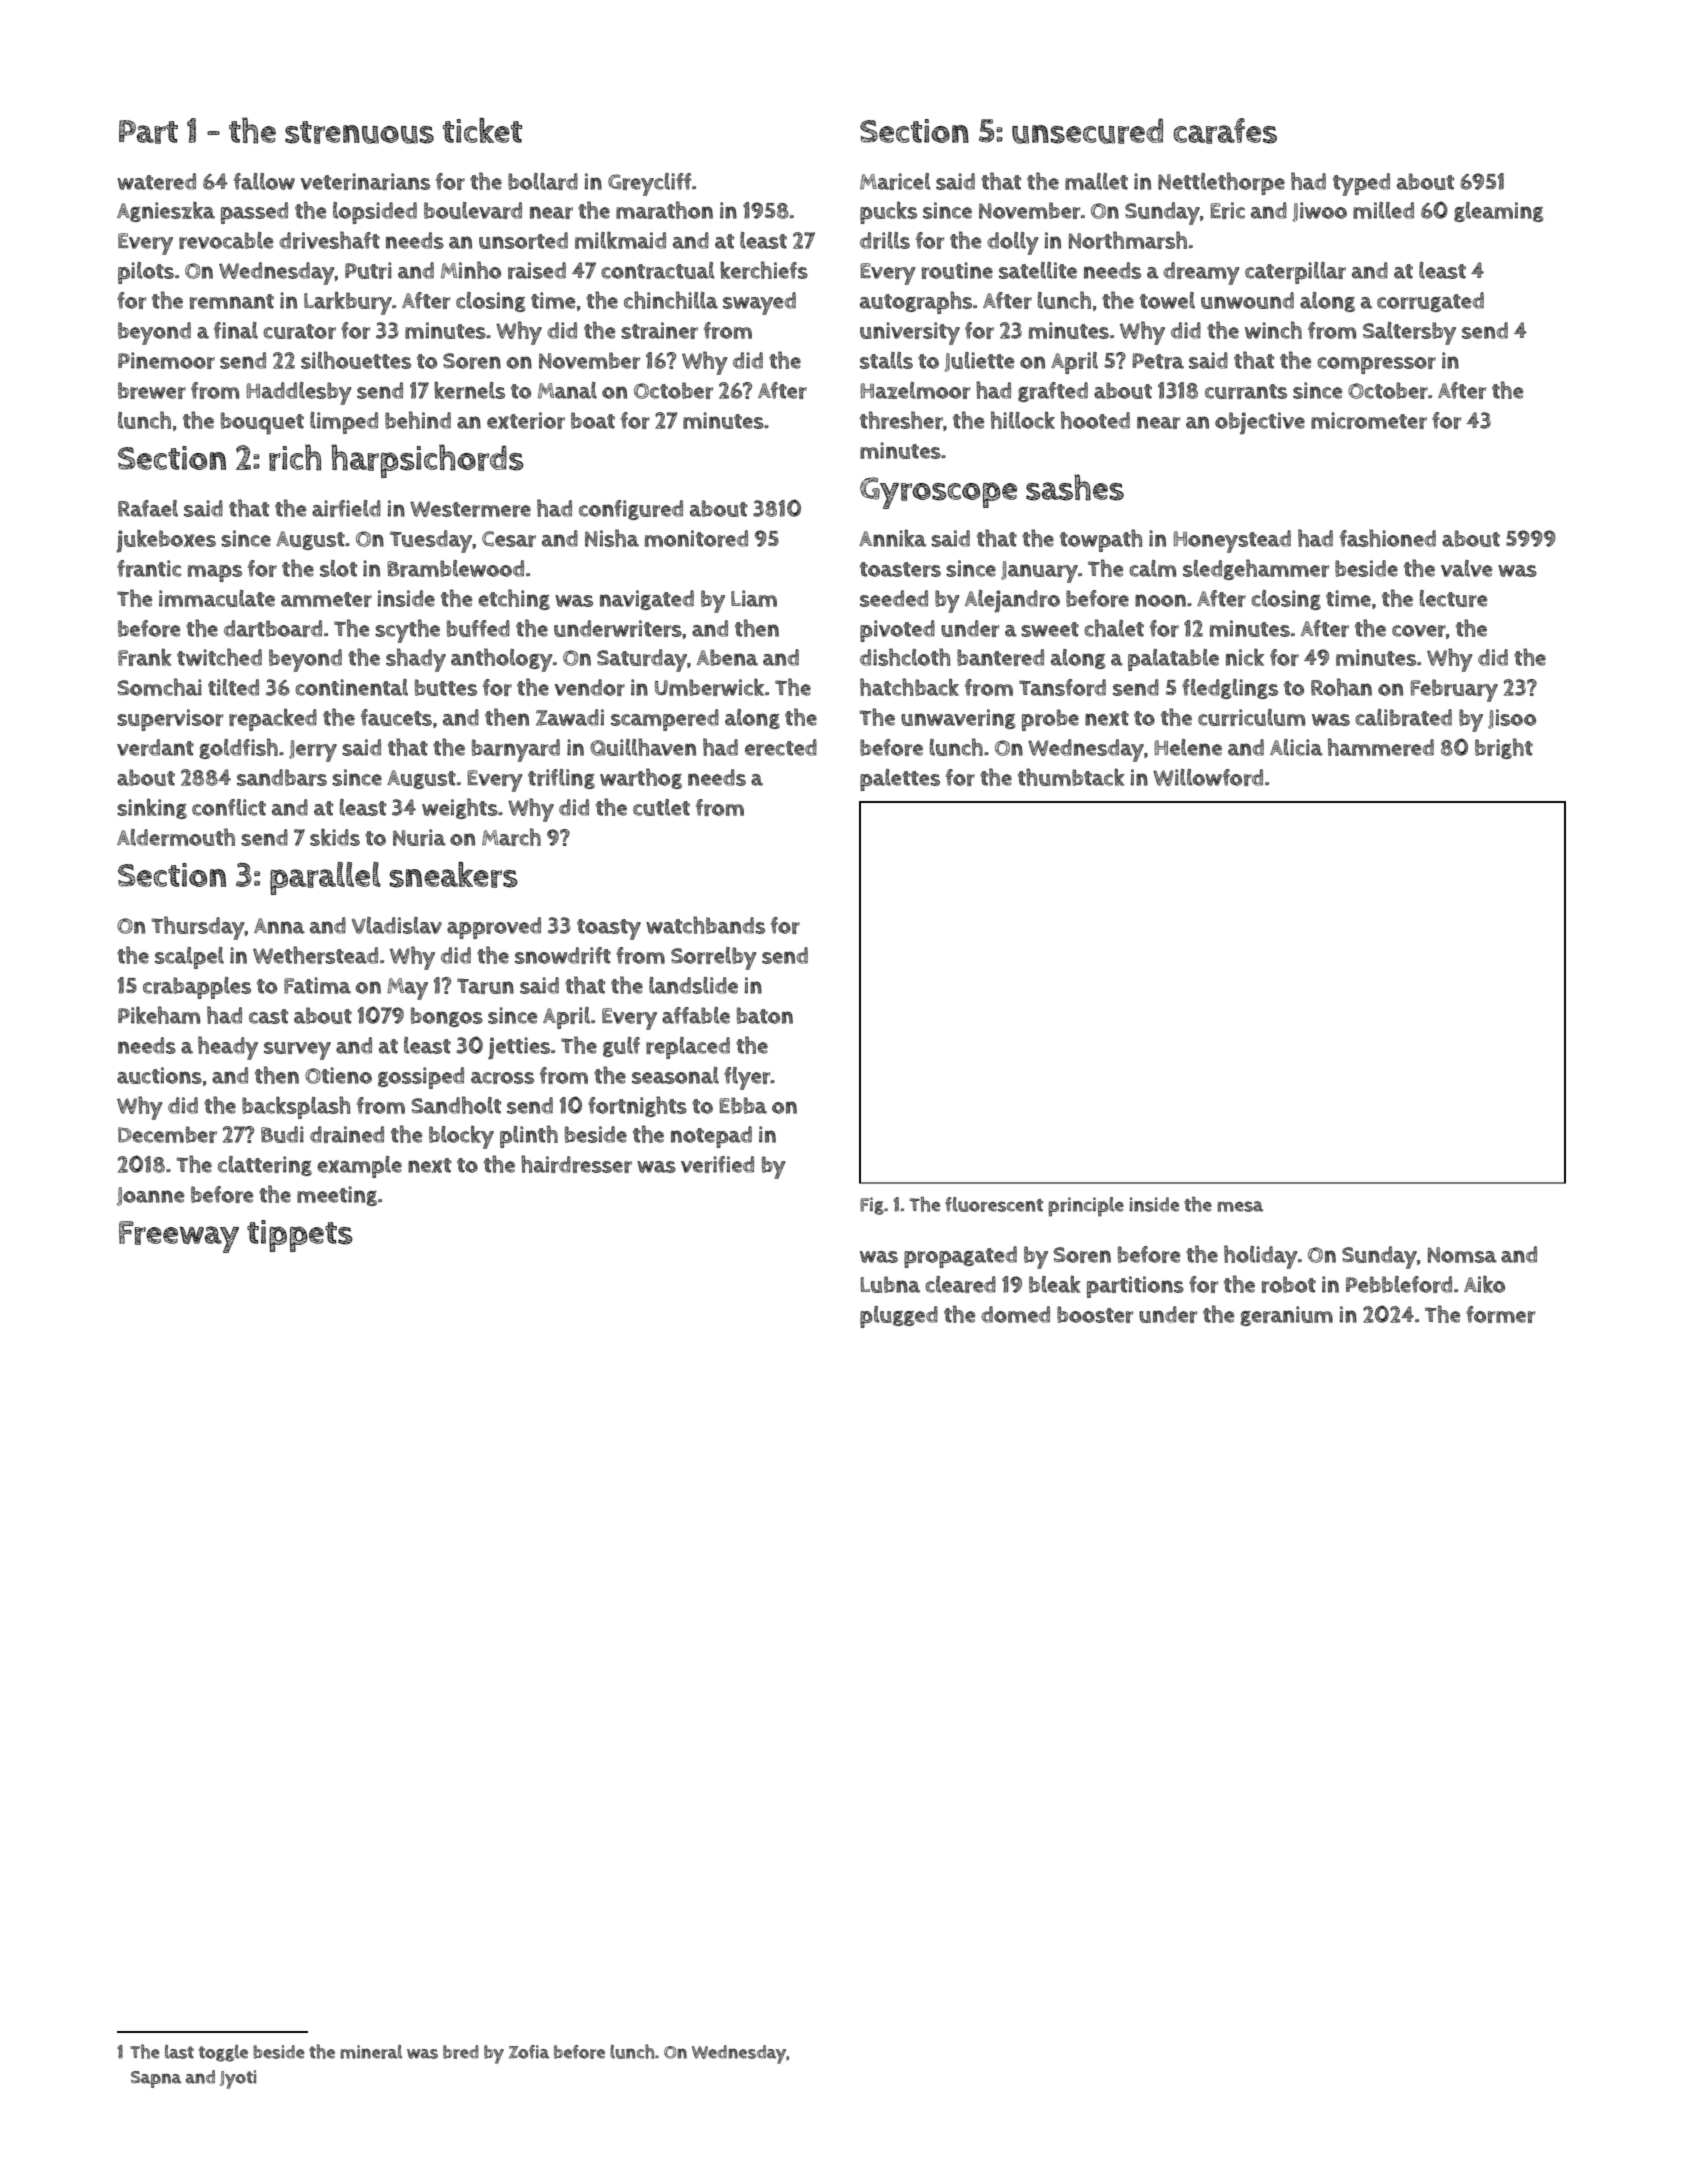 The width and height of the screenshot is (1683, 2178). I want to click on last, so click(179, 2052).
